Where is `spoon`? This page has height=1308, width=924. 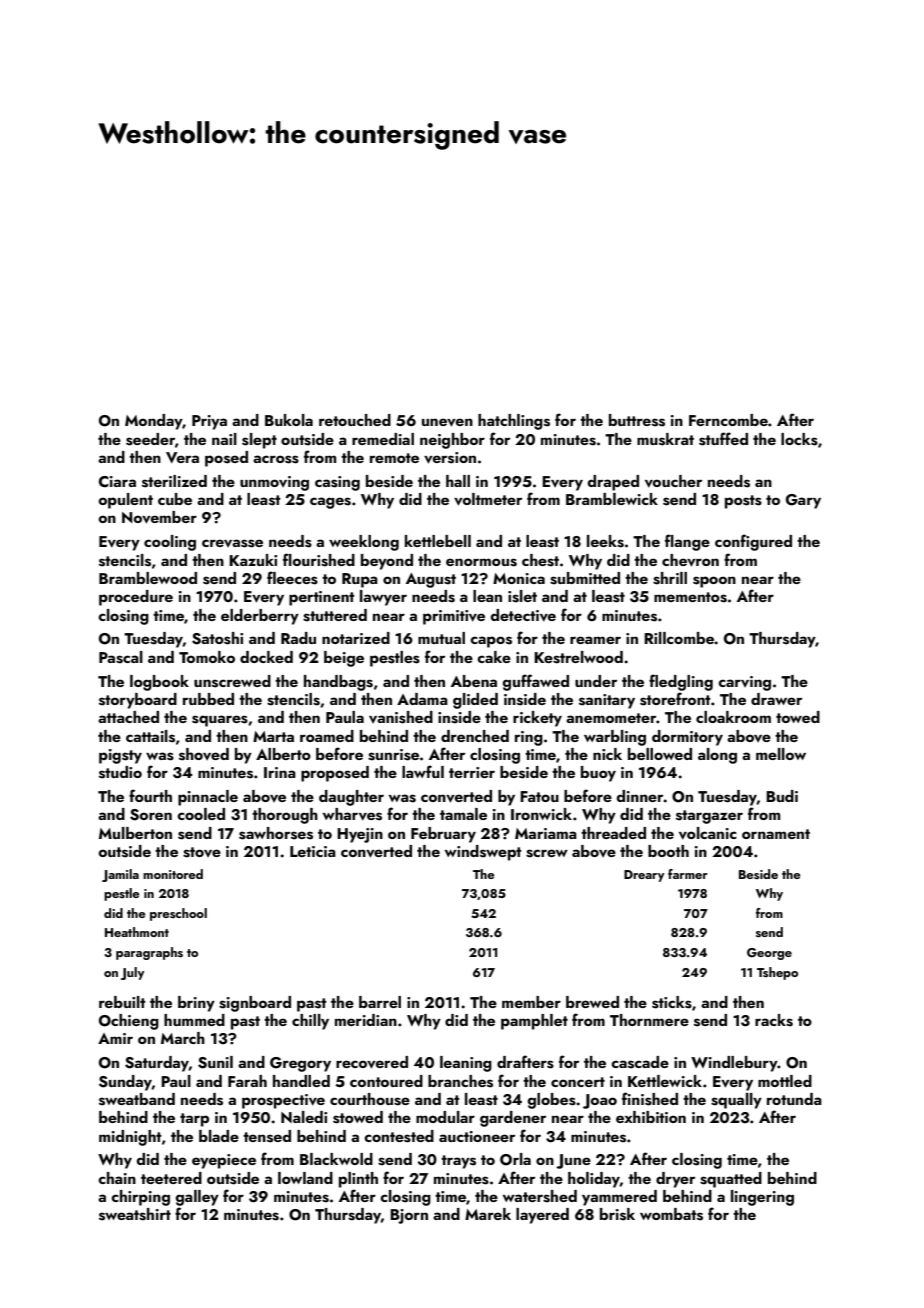 spoon is located at coordinates (714, 582).
